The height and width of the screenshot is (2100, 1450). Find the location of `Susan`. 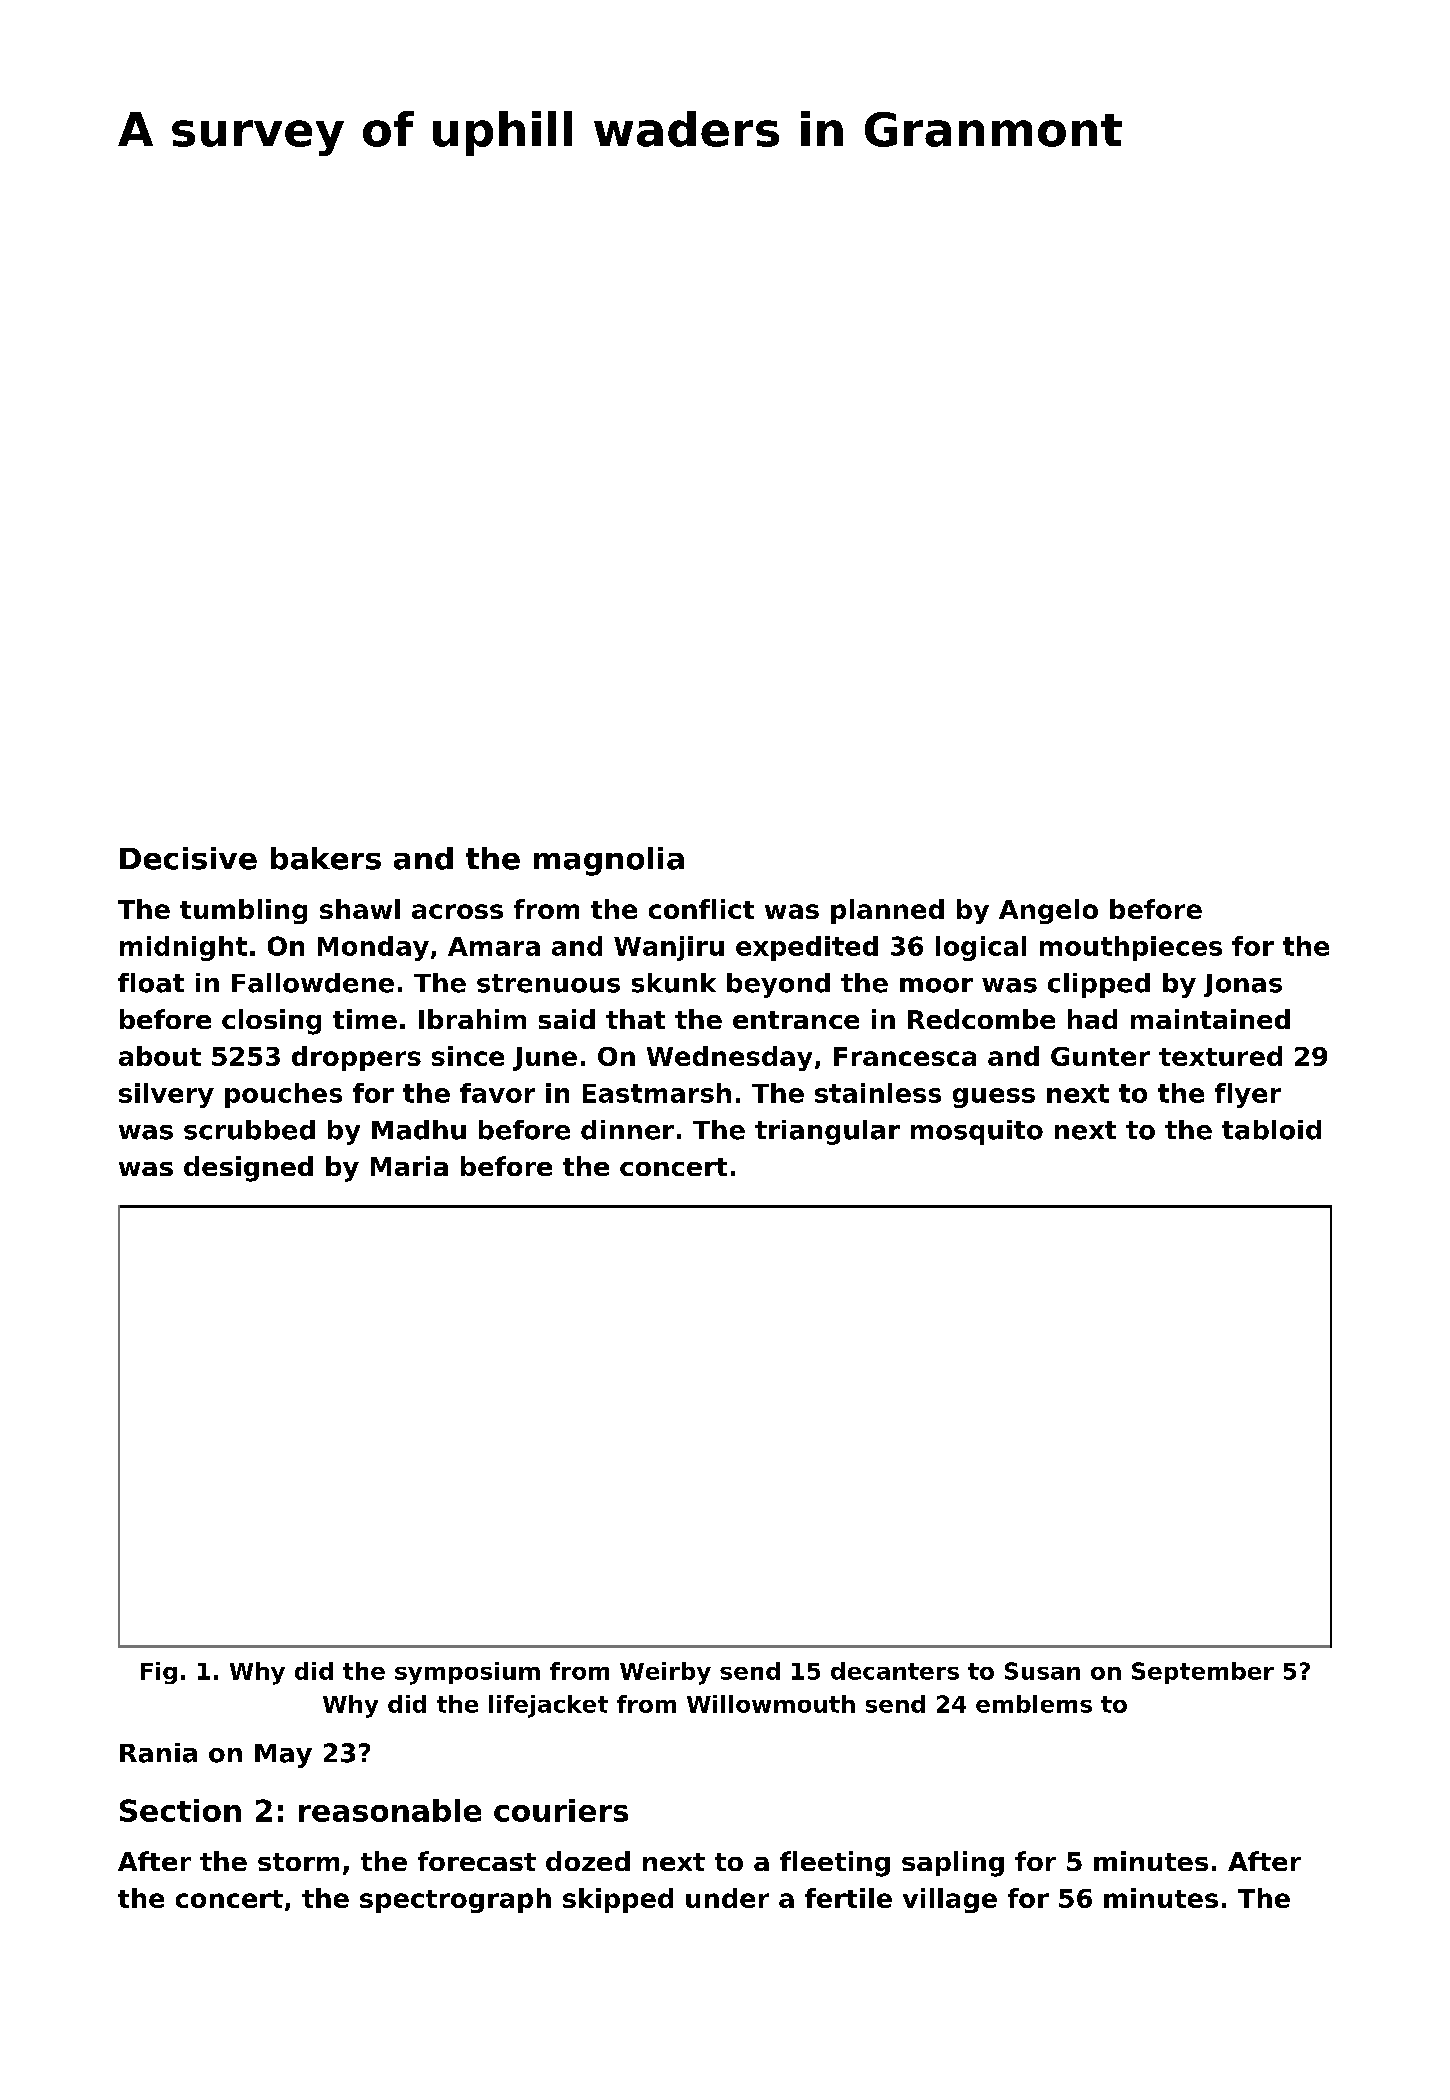

Susan is located at coordinates (1042, 1671).
